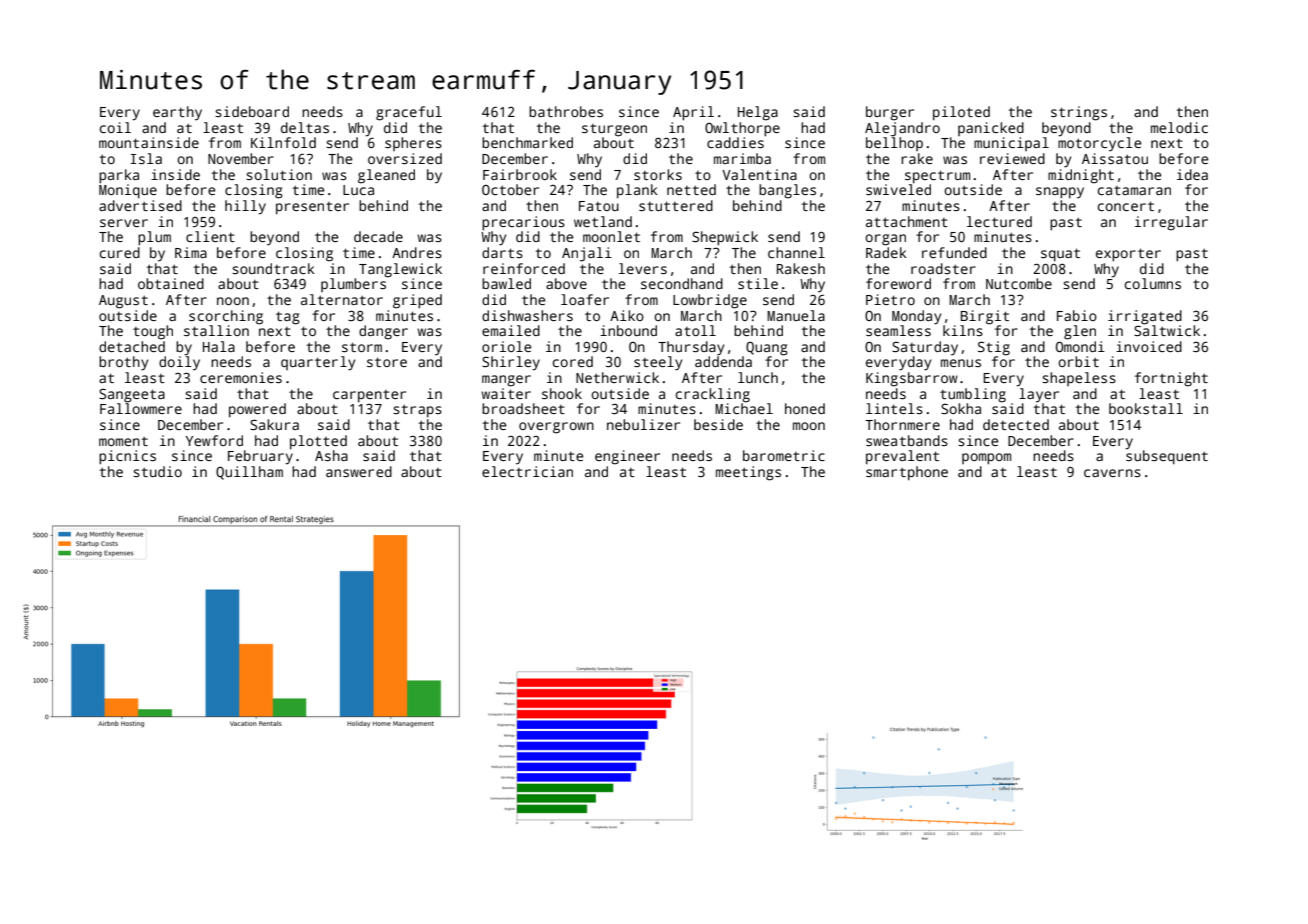 This document has height=924, width=1308. Describe the element at coordinates (358, 190) in the document. I see `Luca` at that location.
